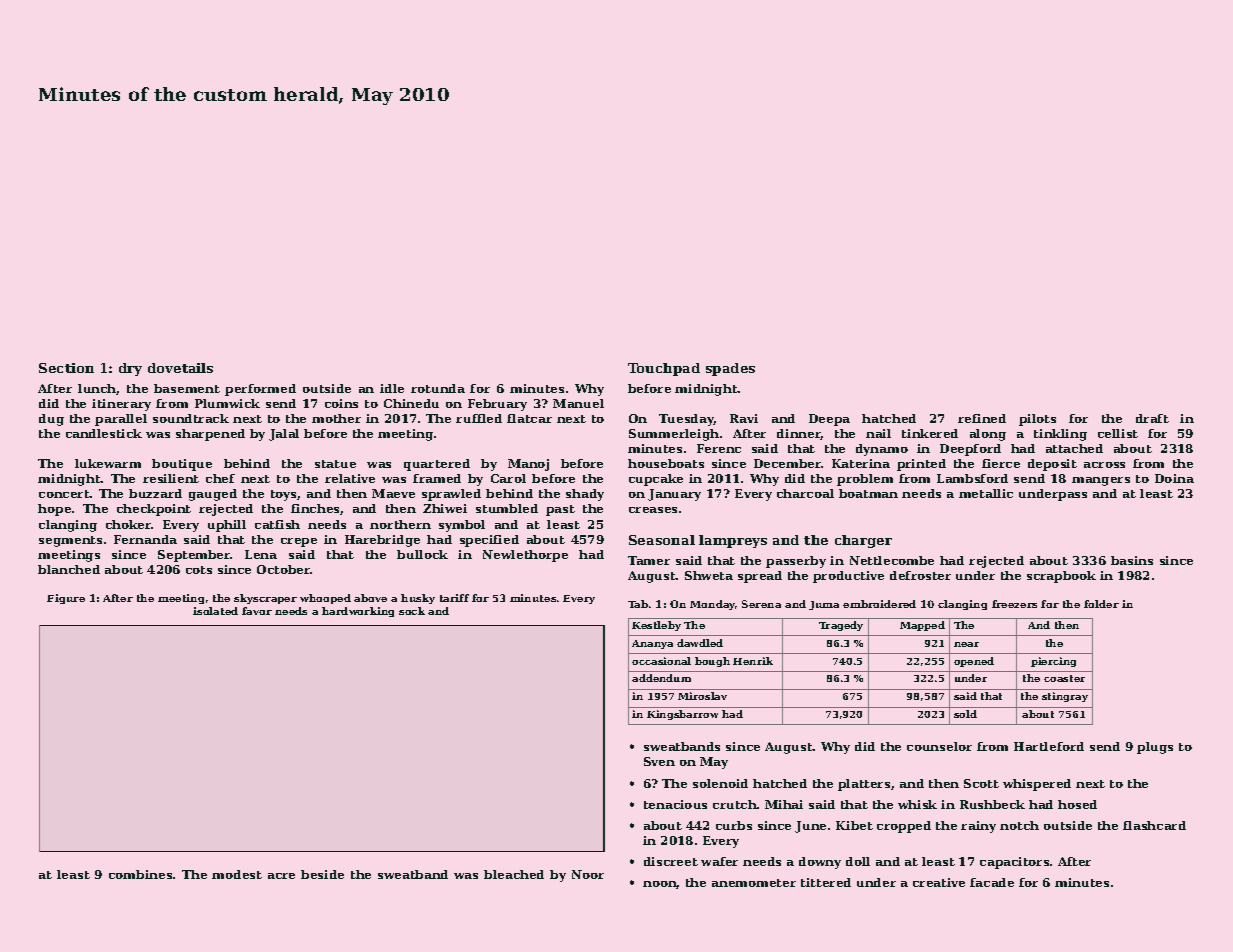 The height and width of the screenshot is (952, 1233). Describe the element at coordinates (281, 876) in the screenshot. I see `acre` at that location.
